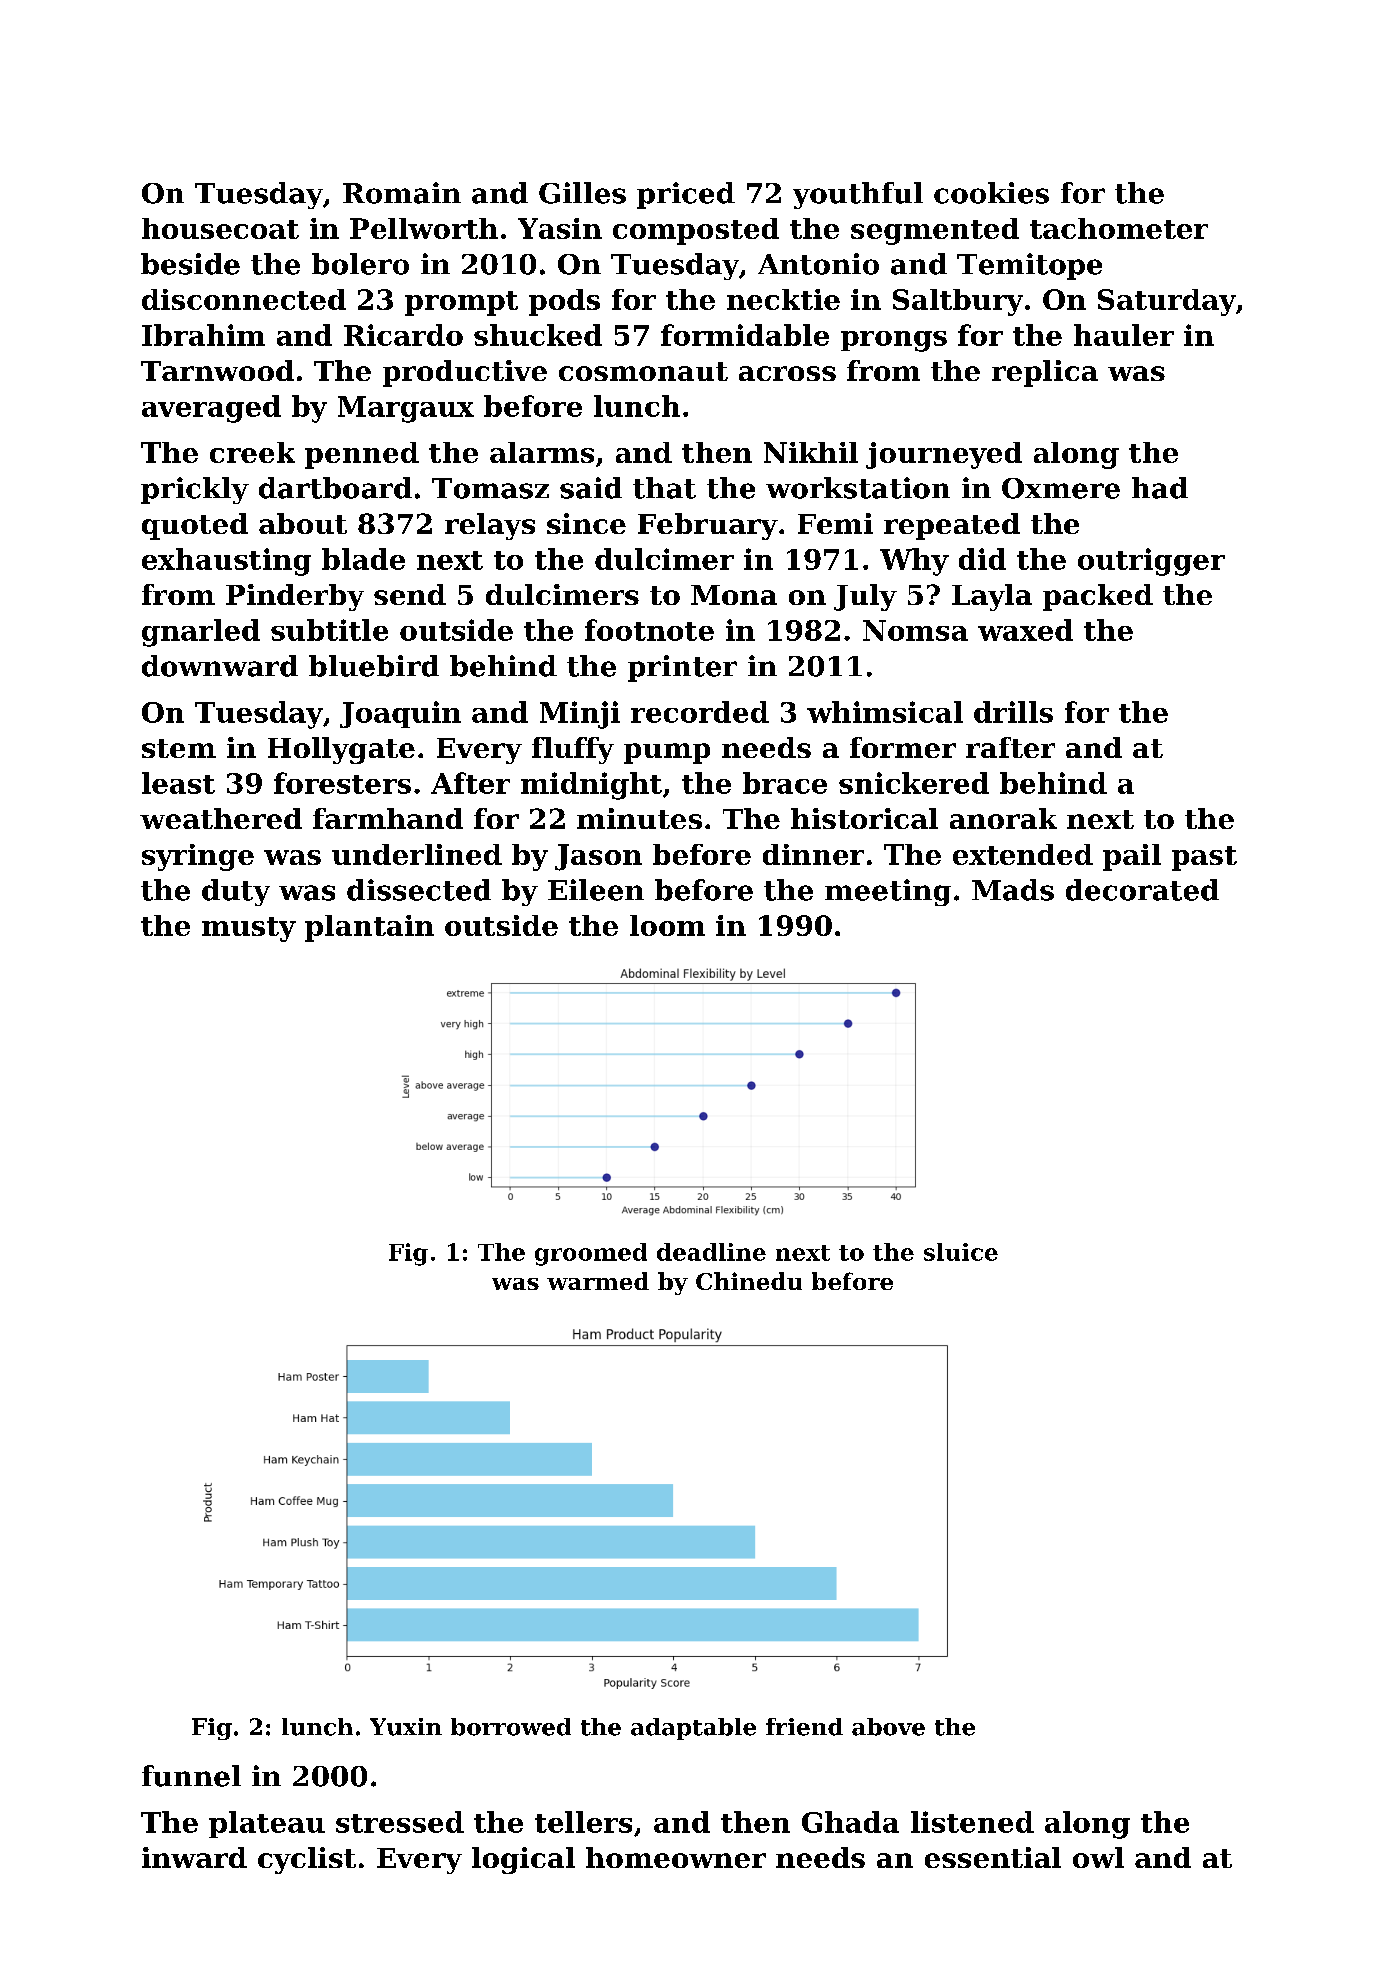  What do you see at coordinates (194, 1857) in the page?
I see `inward` at bounding box center [194, 1857].
